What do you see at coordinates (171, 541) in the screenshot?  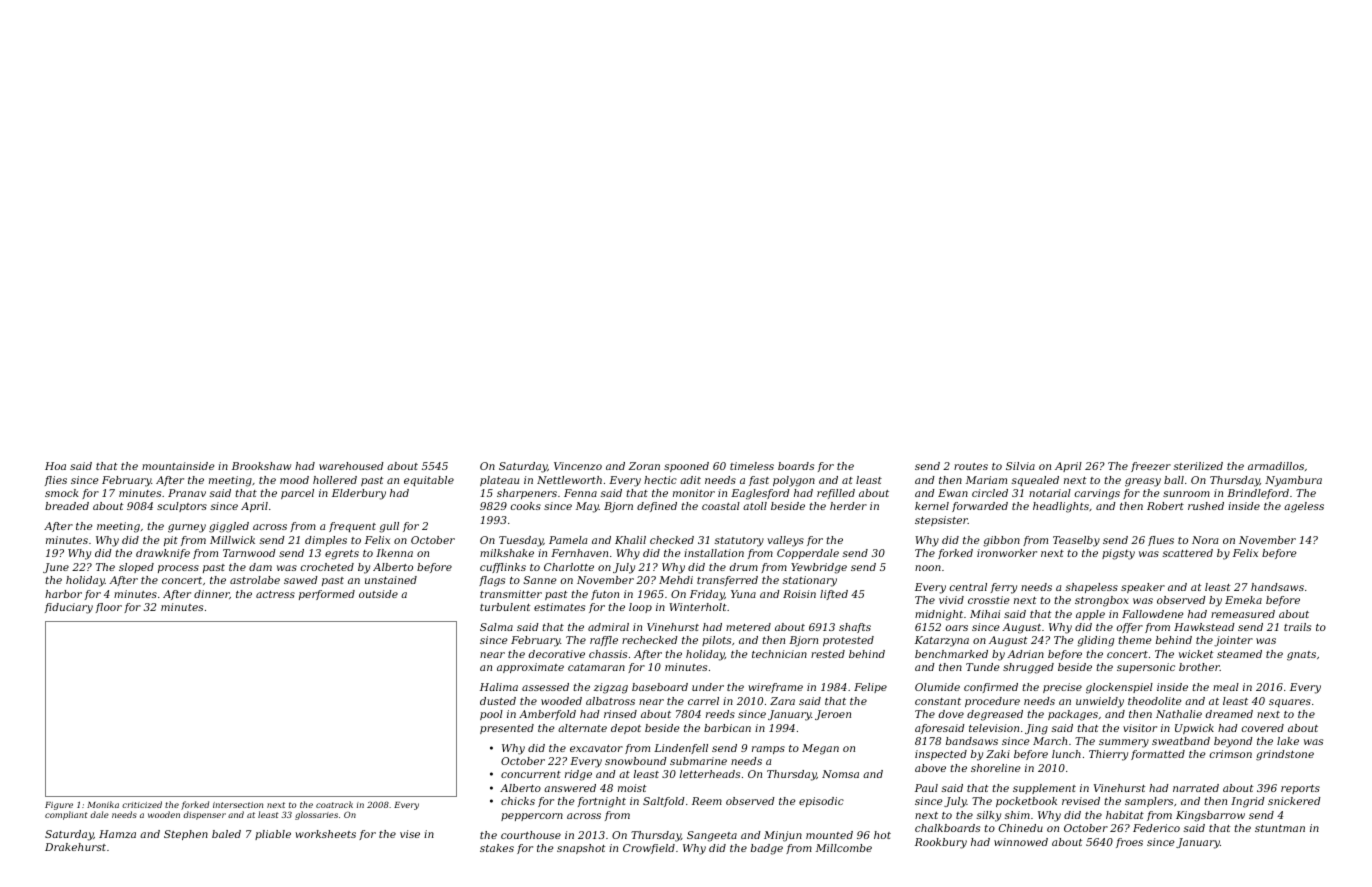 I see `pit` at bounding box center [171, 541].
